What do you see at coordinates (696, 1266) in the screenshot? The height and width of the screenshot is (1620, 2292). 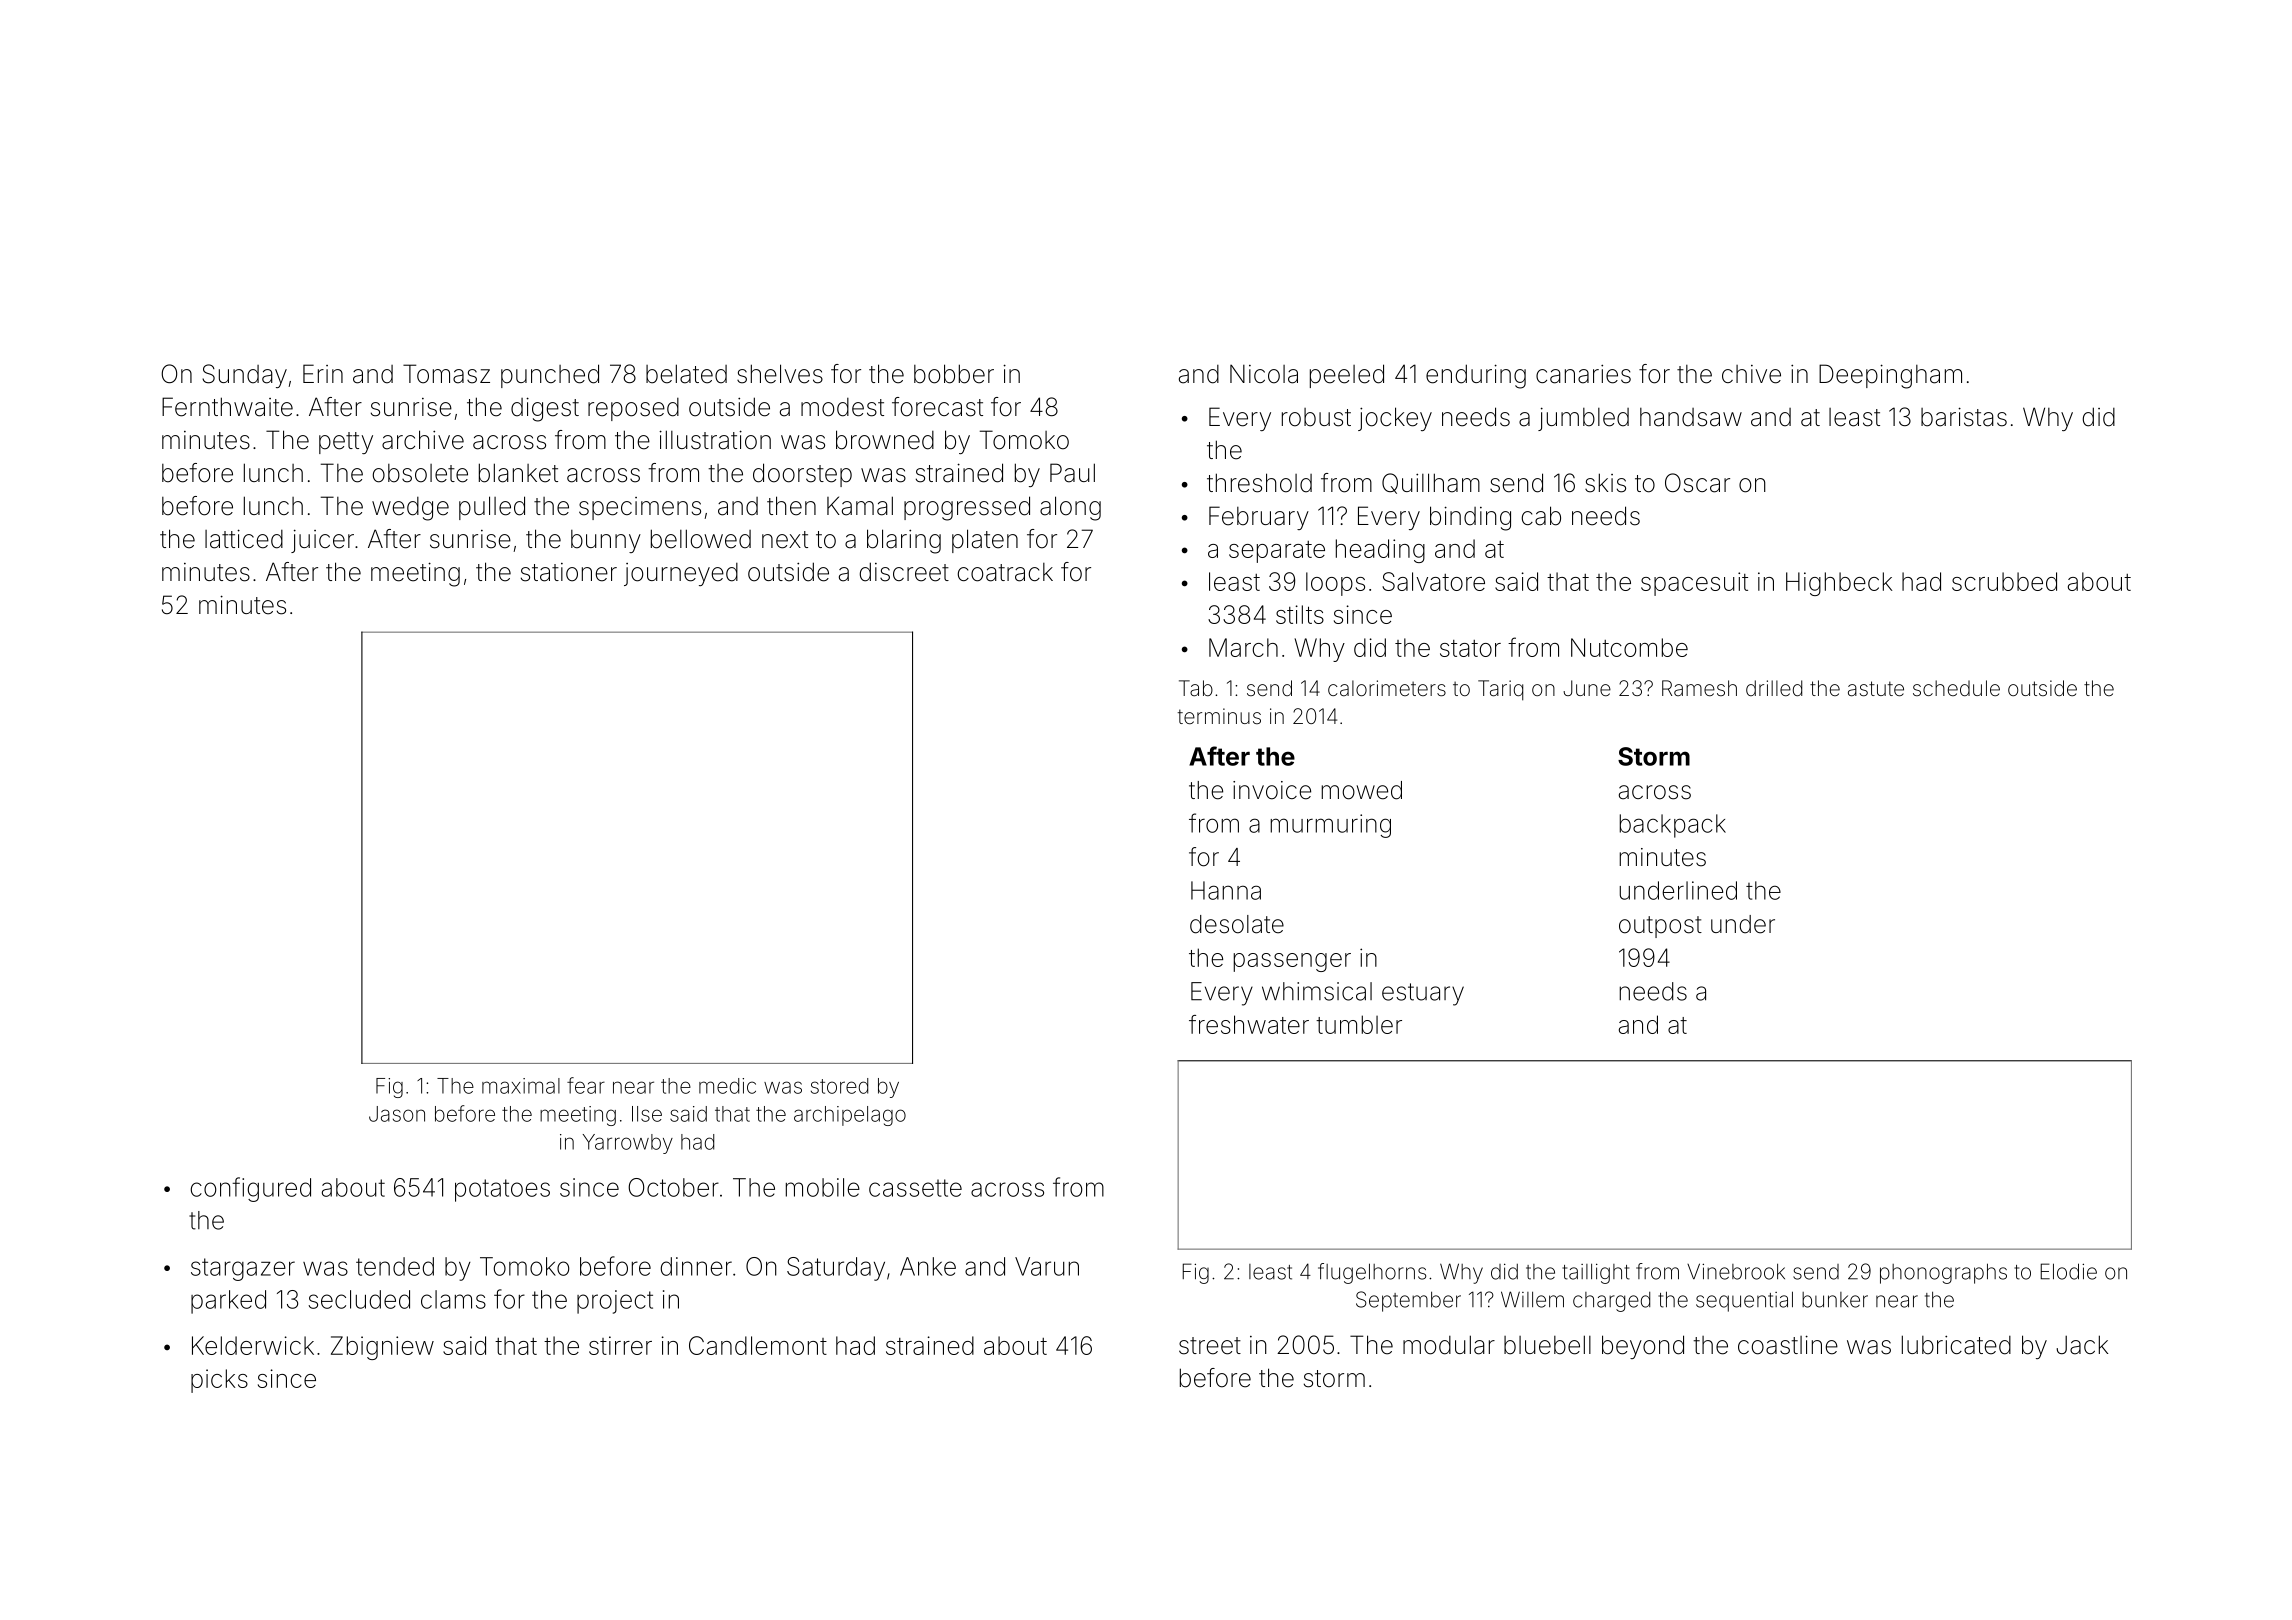 I see `dinner` at bounding box center [696, 1266].
